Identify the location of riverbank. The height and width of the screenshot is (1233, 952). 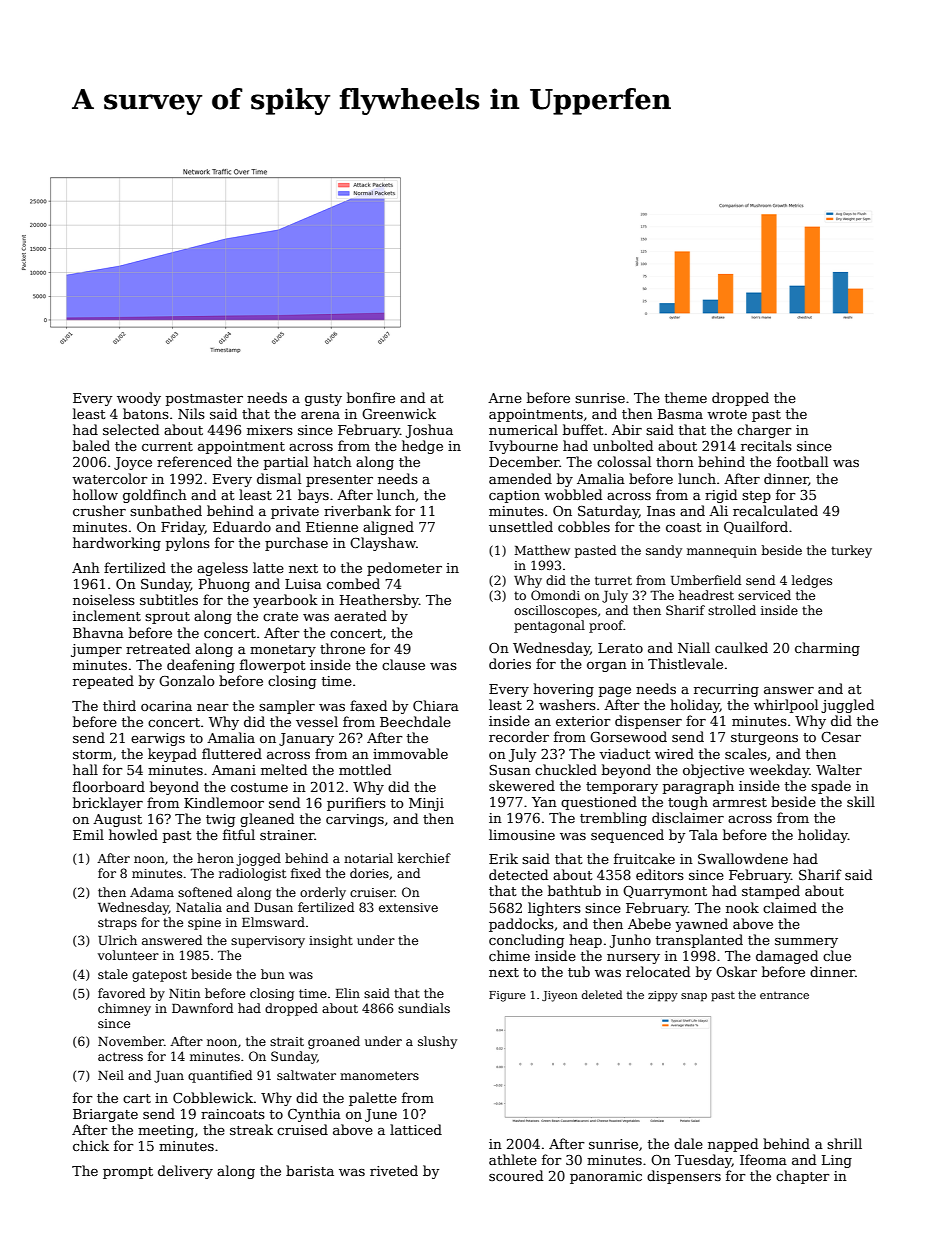
(357, 510).
